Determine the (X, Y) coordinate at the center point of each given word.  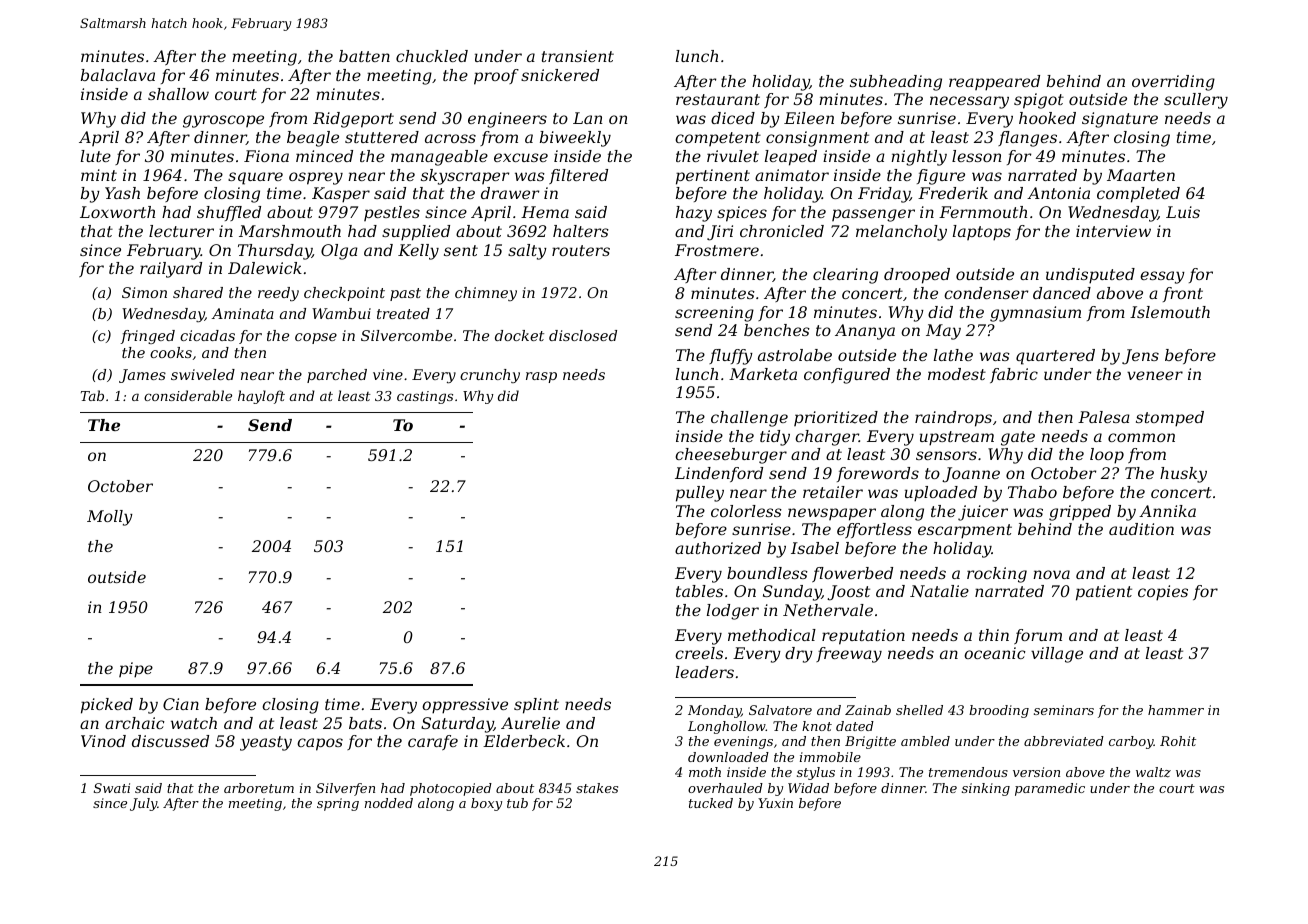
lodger (733, 612)
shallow (178, 94)
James (142, 376)
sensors (946, 455)
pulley (700, 494)
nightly (919, 158)
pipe (136, 670)
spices (742, 214)
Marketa (763, 374)
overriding (1173, 83)
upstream (957, 438)
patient (1104, 593)
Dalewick (265, 268)
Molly (110, 518)
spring (338, 804)
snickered (560, 75)
